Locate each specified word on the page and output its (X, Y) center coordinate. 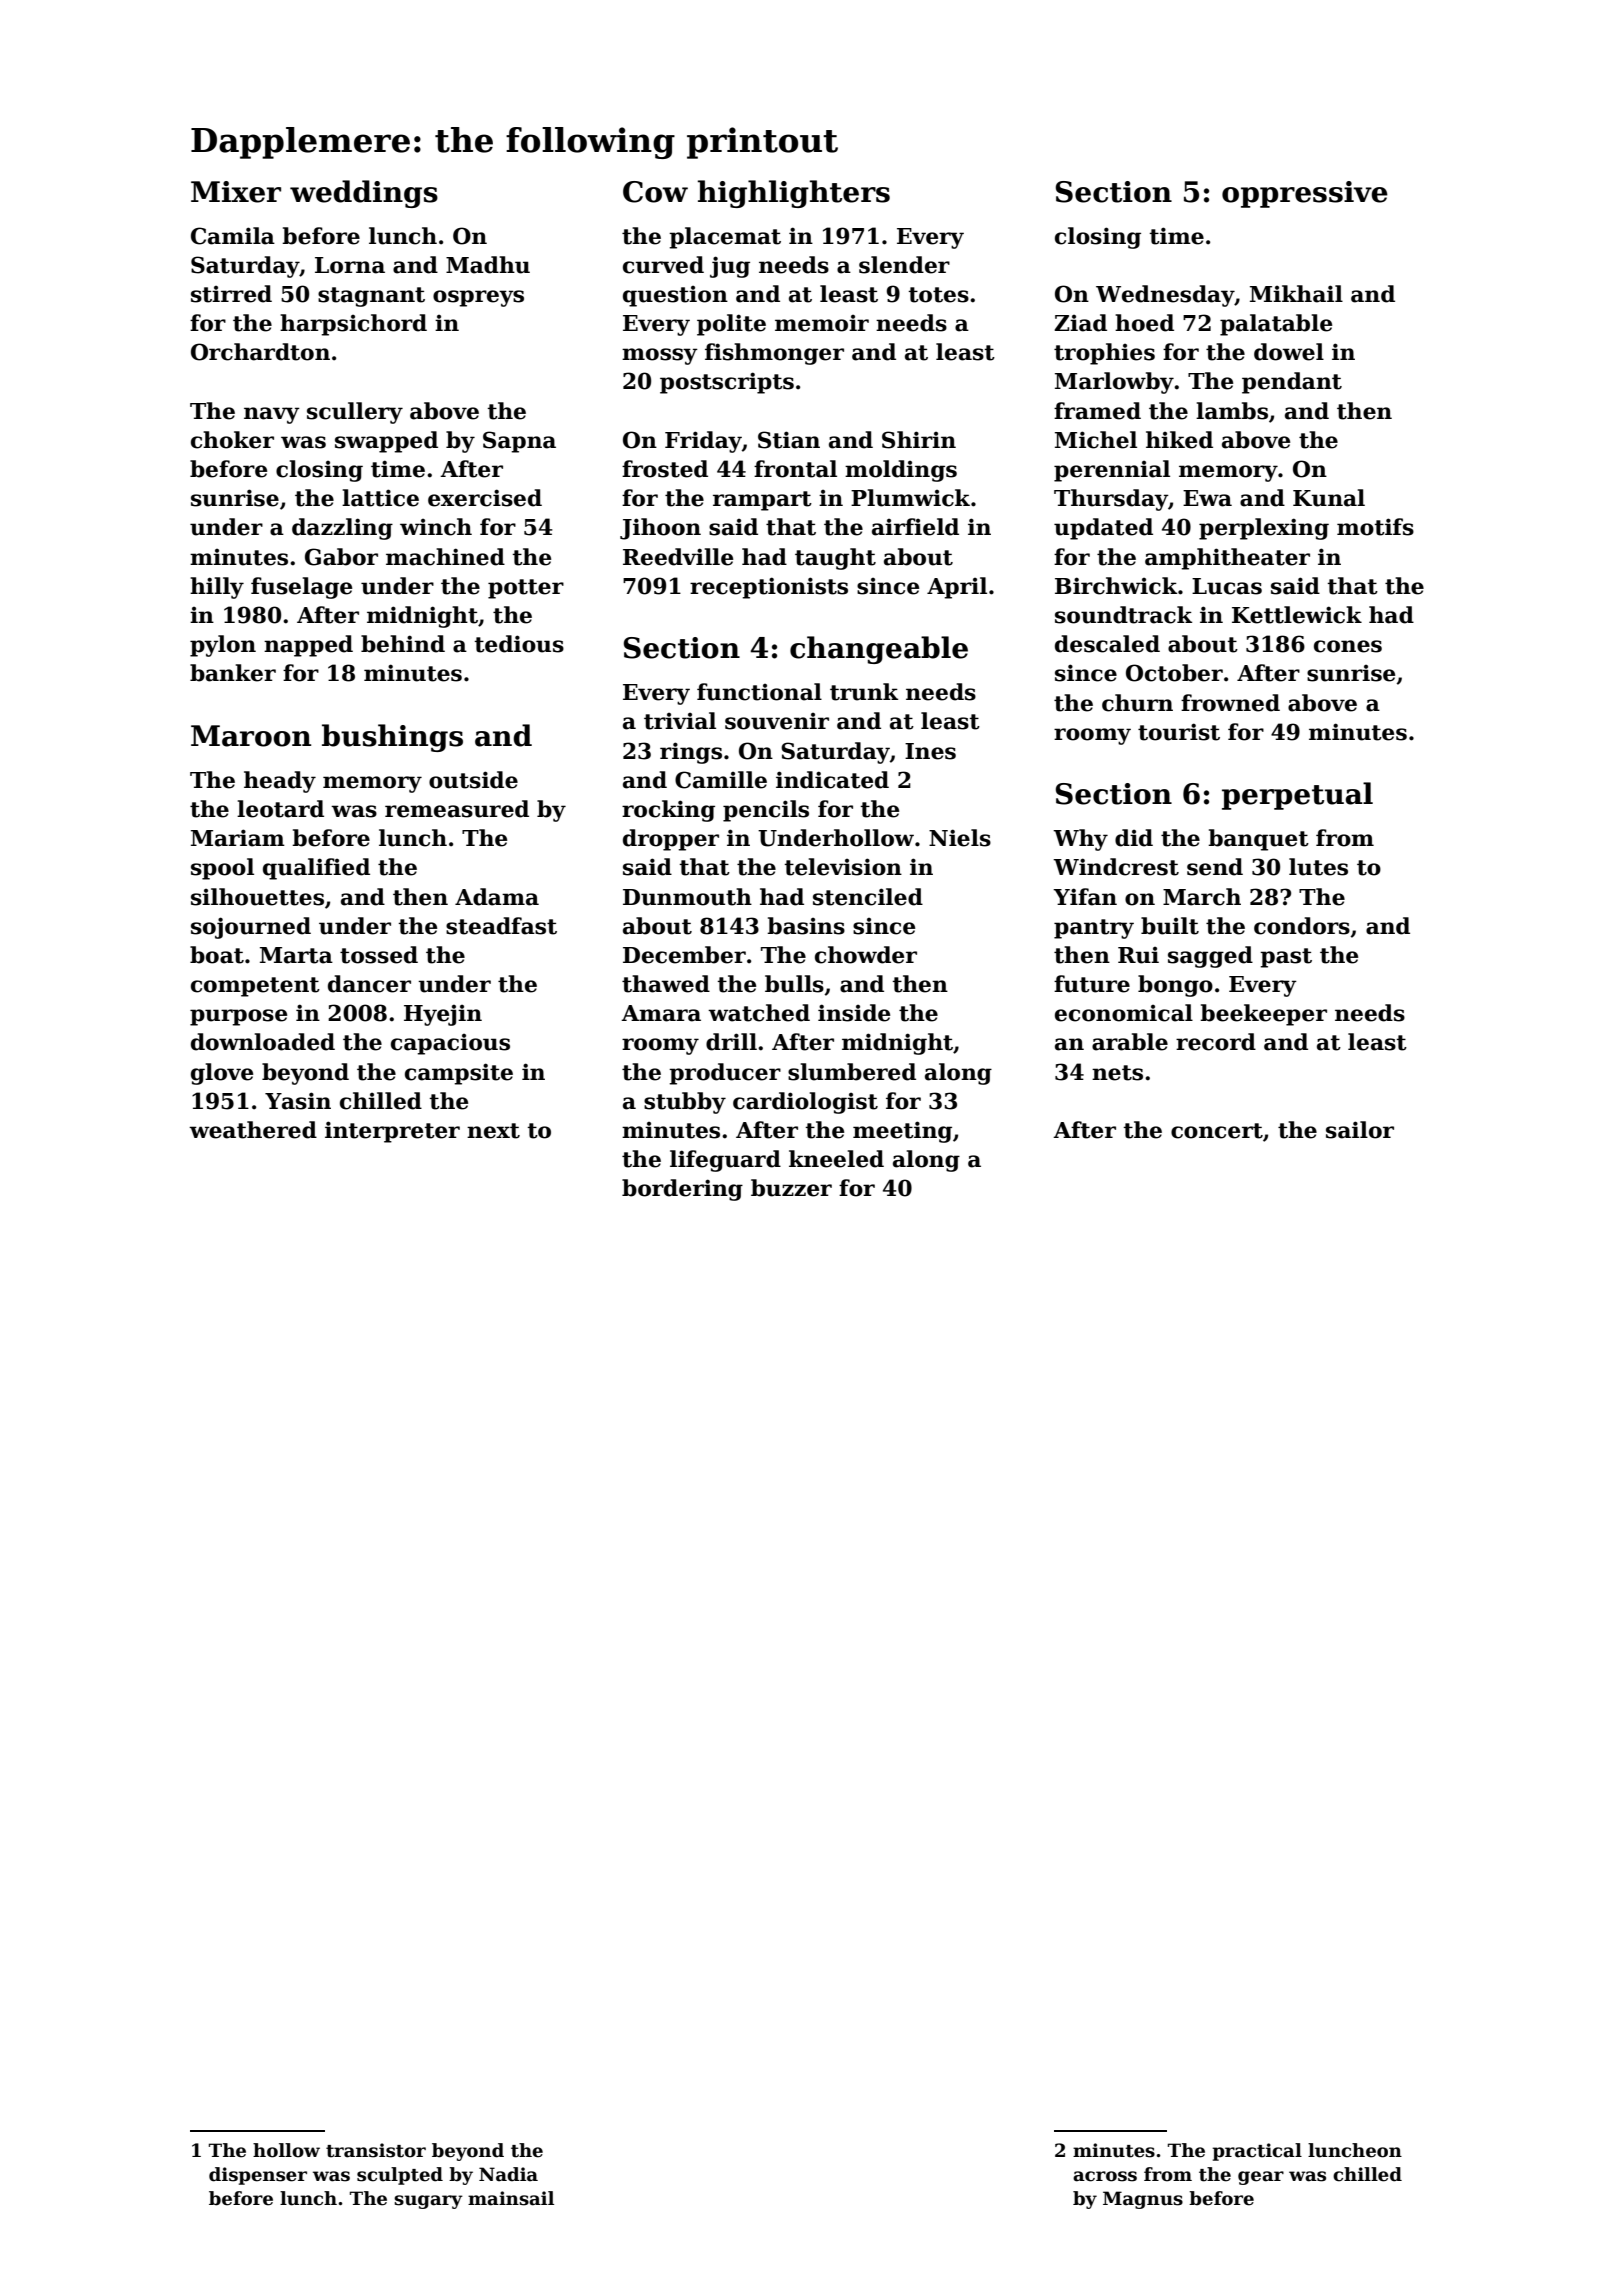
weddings (364, 194)
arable (1130, 1042)
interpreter (392, 1132)
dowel (1289, 352)
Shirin (919, 440)
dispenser (258, 2176)
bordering (682, 1190)
